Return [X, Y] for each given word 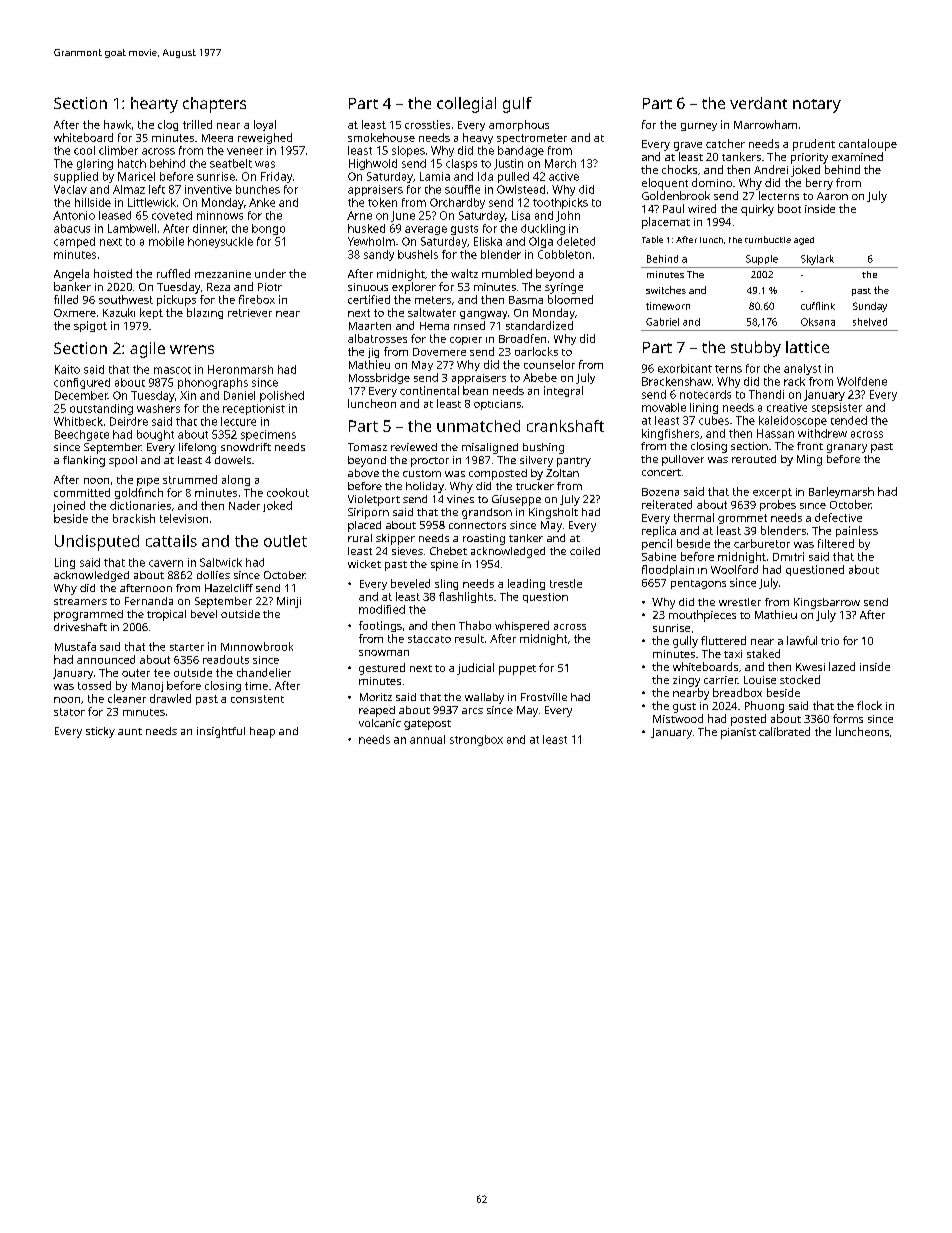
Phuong [764, 707]
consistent [257, 699]
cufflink [818, 306]
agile [147, 350]
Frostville [544, 697]
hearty [154, 105]
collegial [466, 105]
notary [817, 106]
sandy [379, 255]
